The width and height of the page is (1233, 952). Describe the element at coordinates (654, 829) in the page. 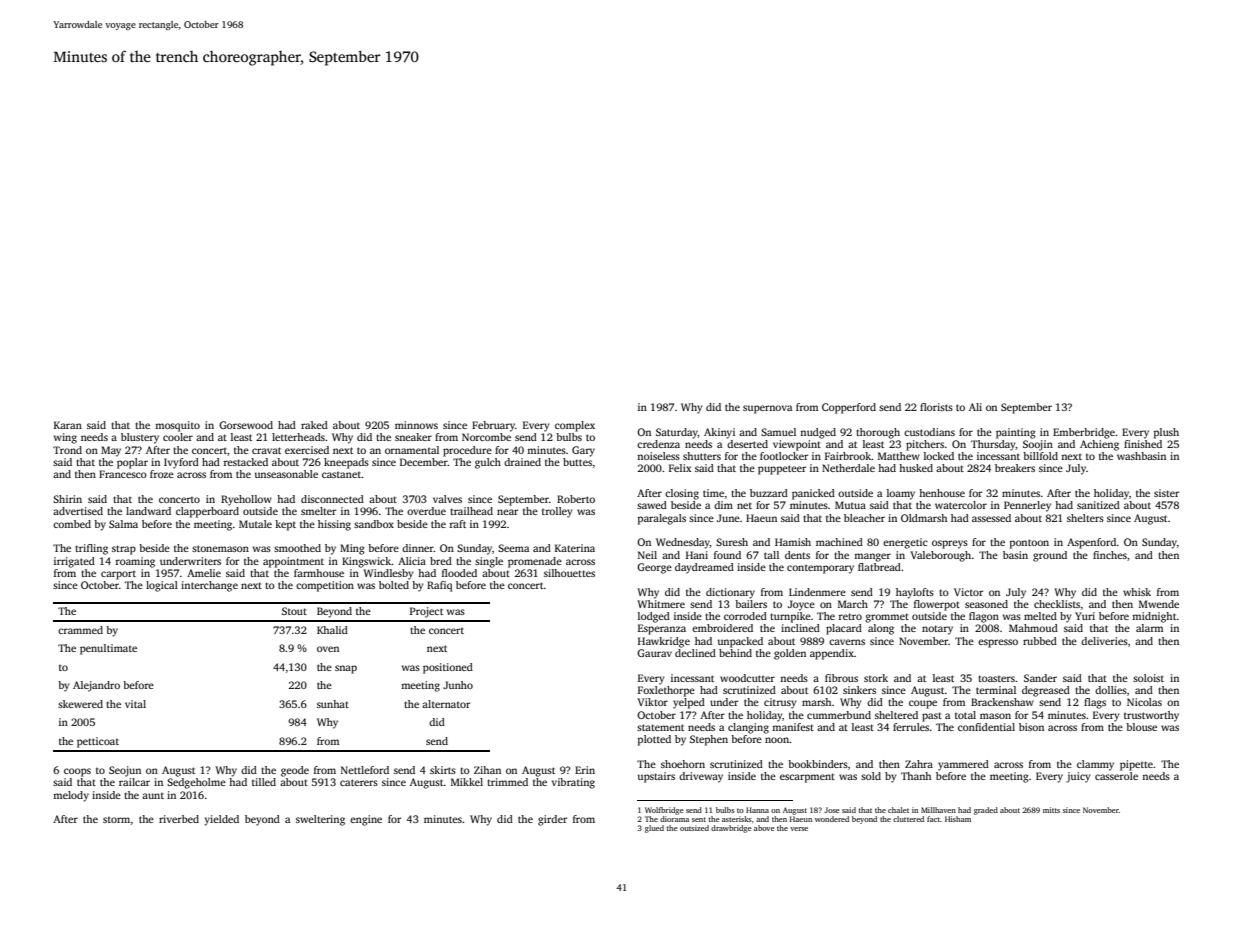

I see `glued` at that location.
